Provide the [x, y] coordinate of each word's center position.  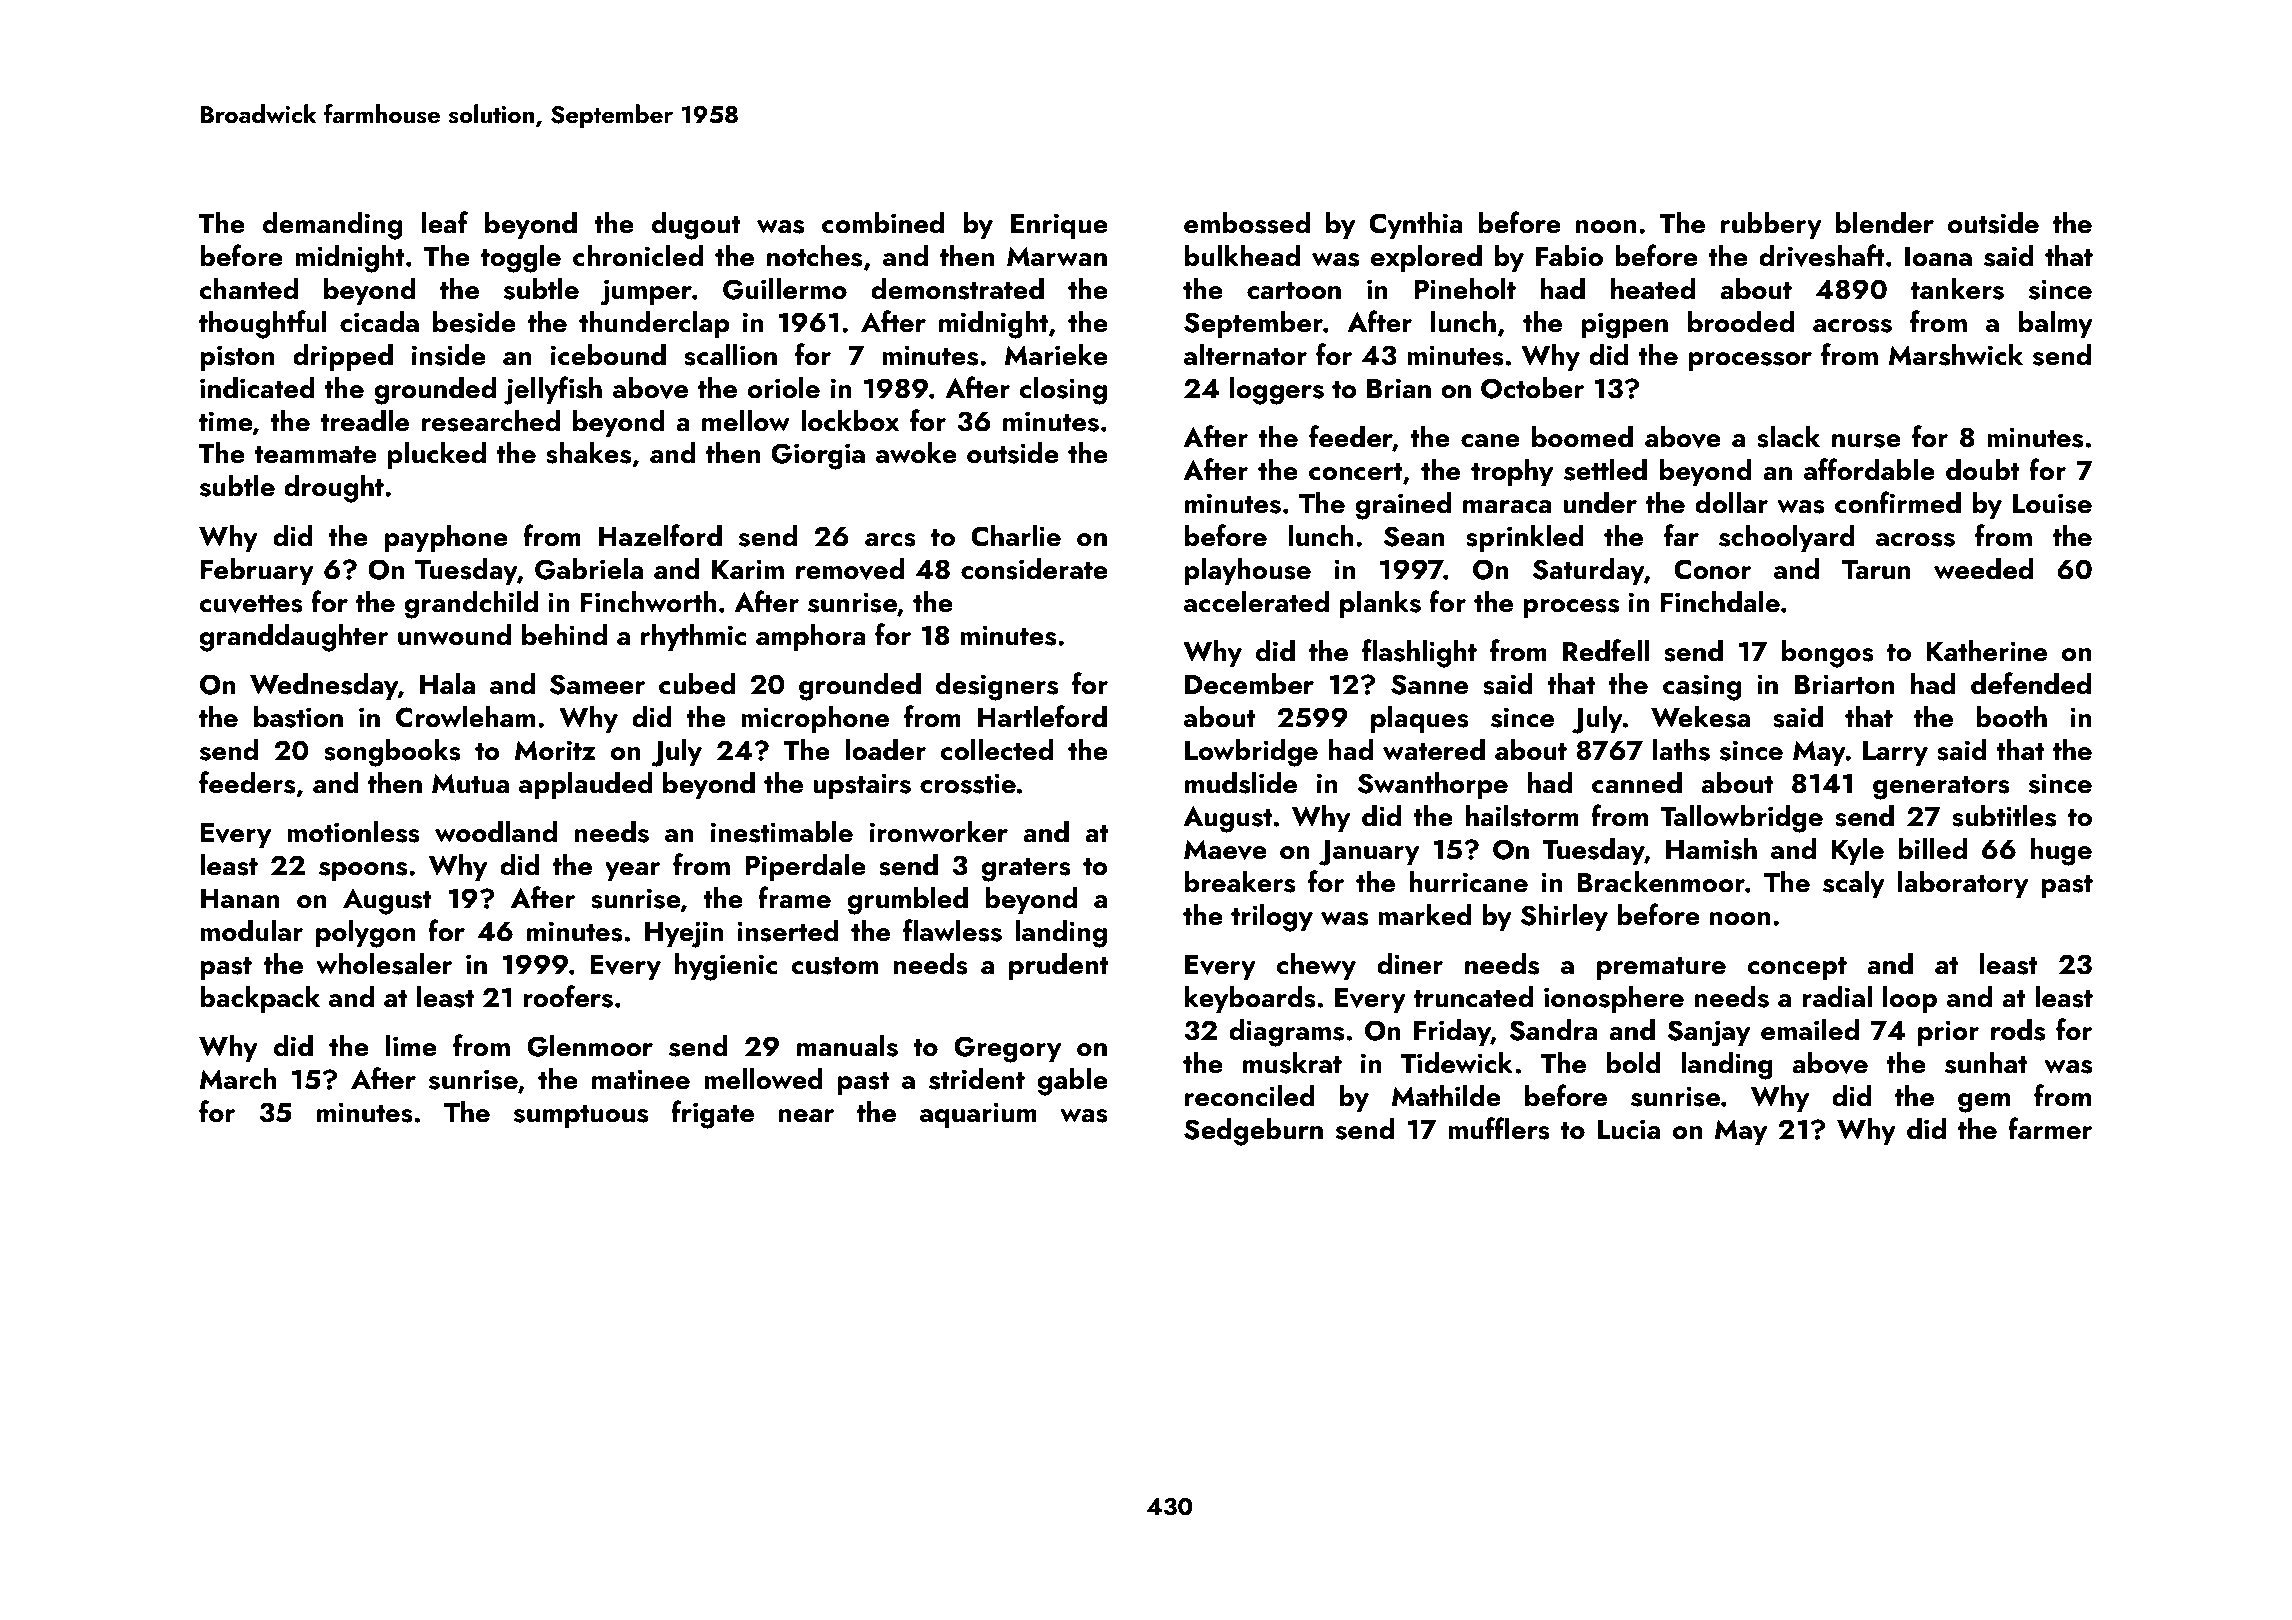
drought [334, 488]
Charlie [1016, 535]
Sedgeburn [1253, 1131]
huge [2061, 851]
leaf [445, 222]
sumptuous [581, 1116]
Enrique [1059, 226]
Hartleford [1042, 716]
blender [1885, 222]
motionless [353, 831]
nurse [1866, 441]
